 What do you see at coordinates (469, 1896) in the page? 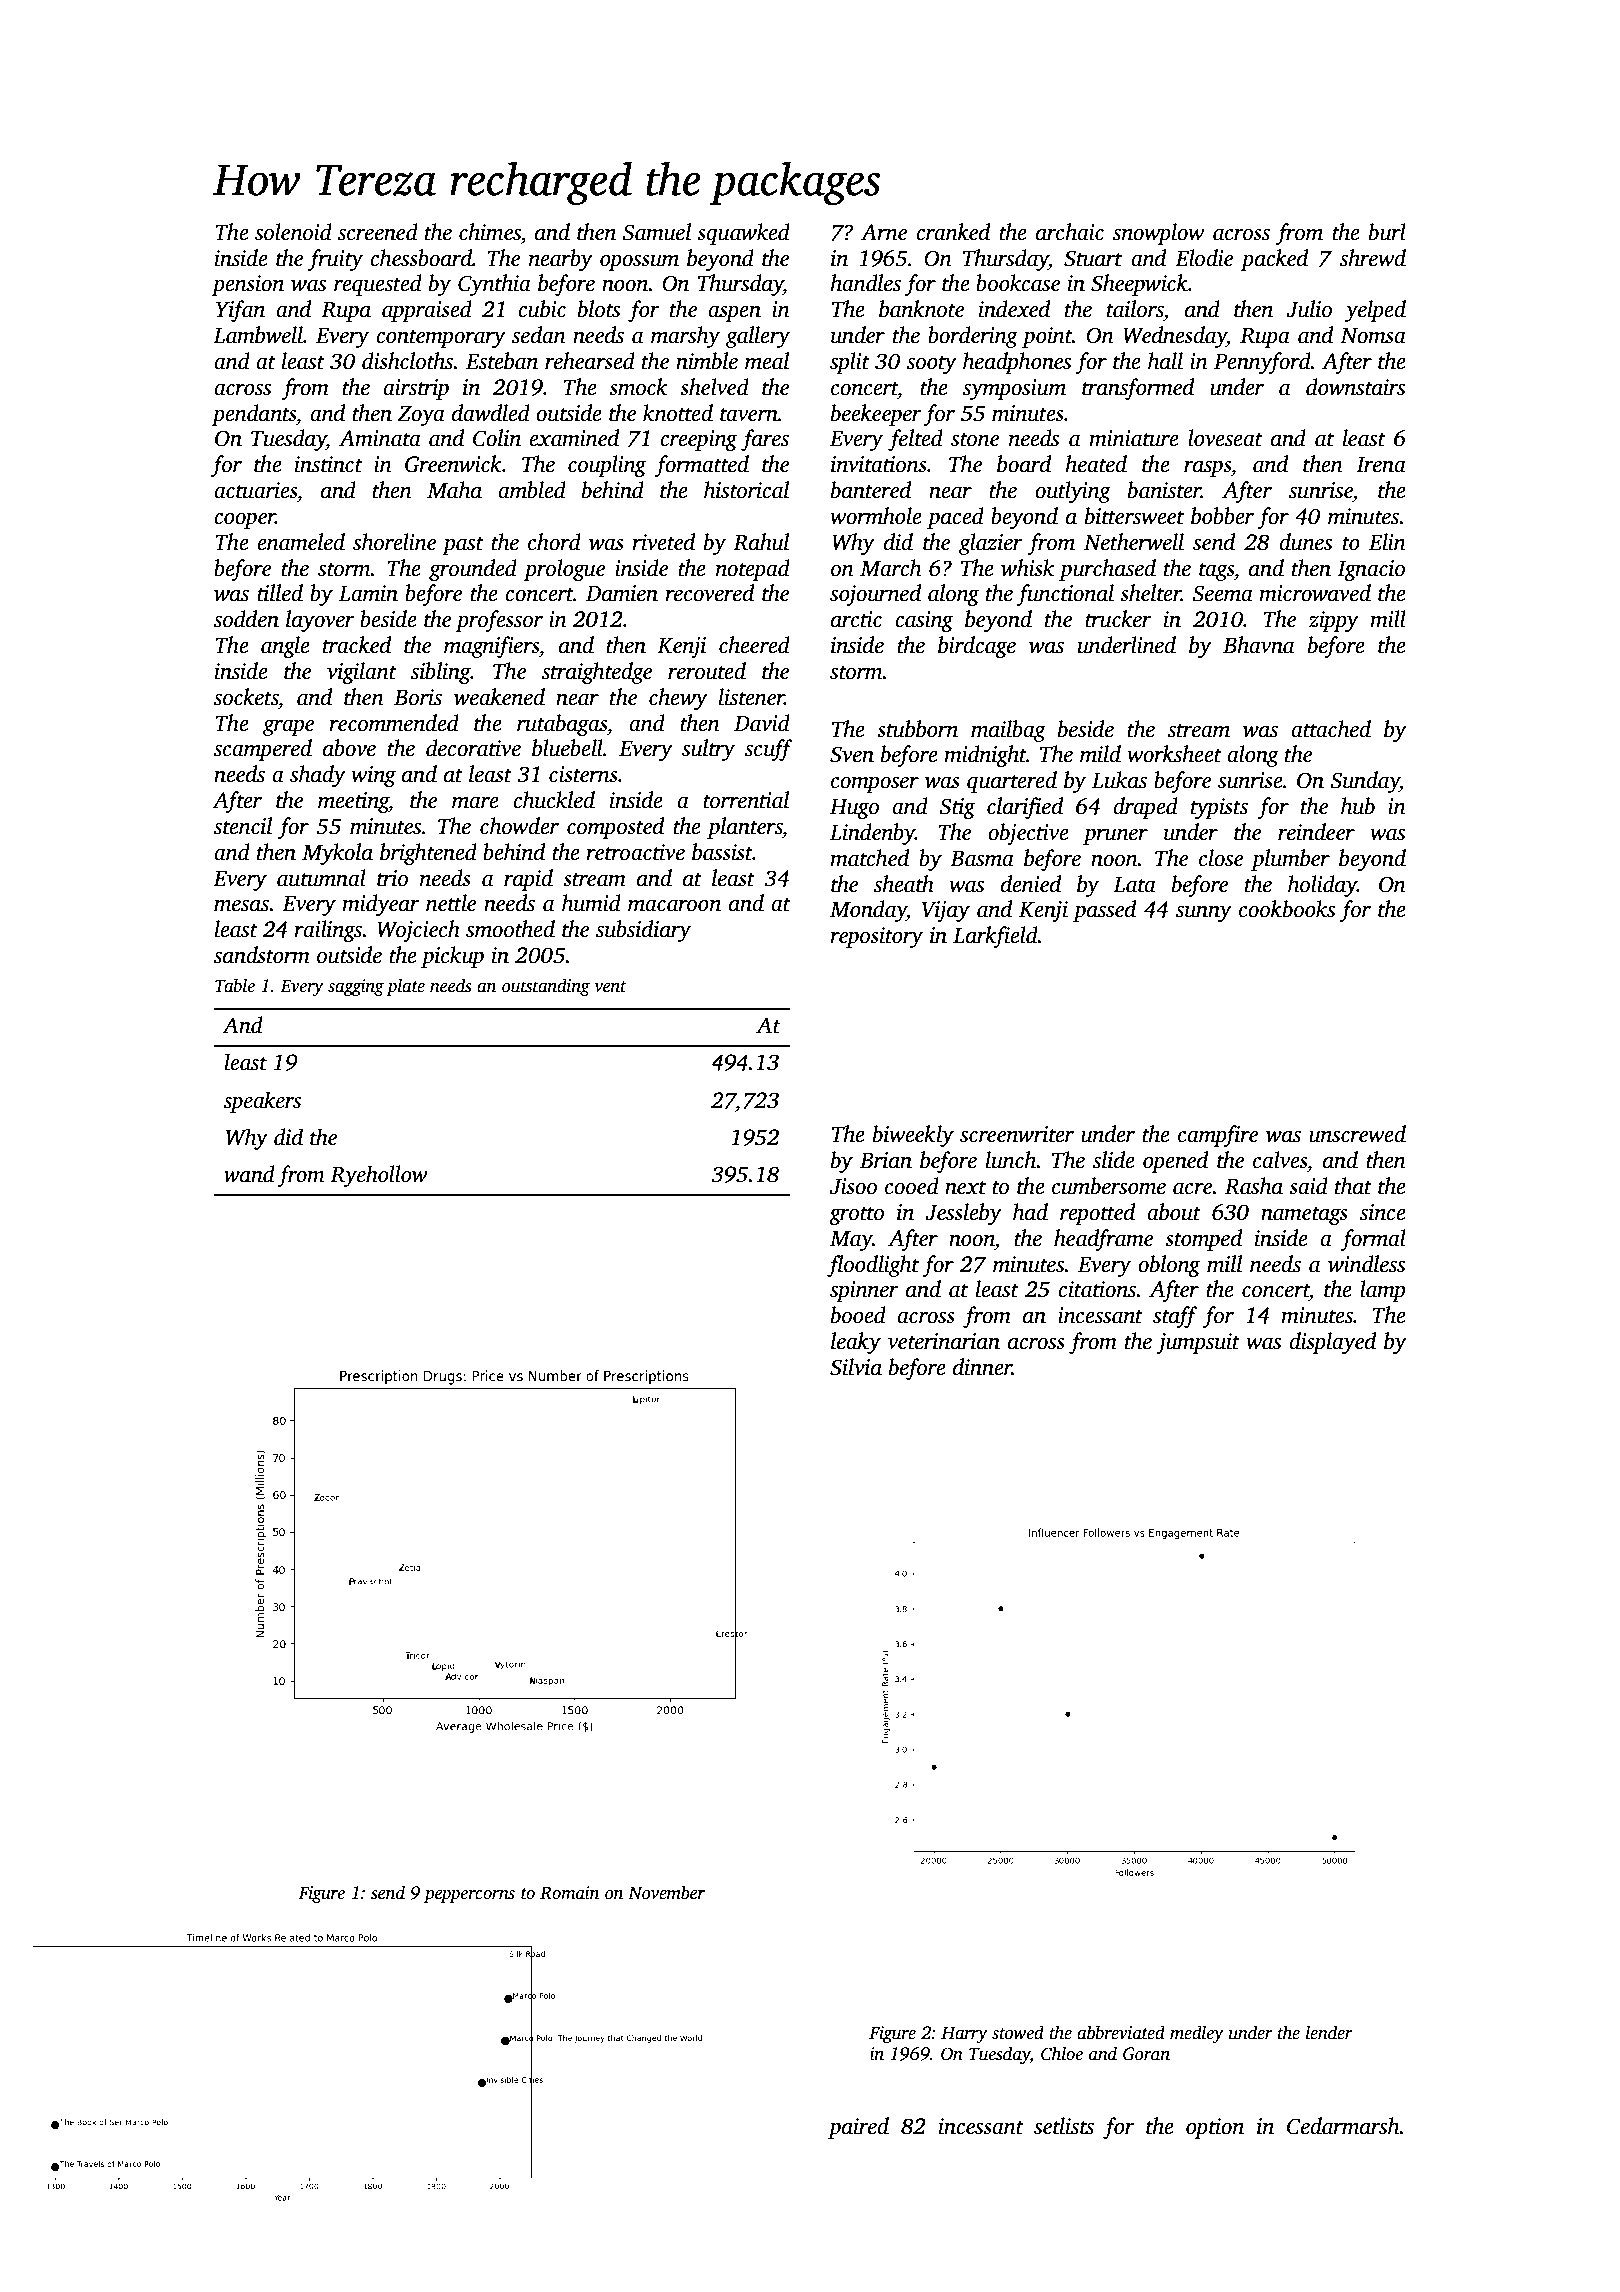
I see `peppercorns` at bounding box center [469, 1896].
